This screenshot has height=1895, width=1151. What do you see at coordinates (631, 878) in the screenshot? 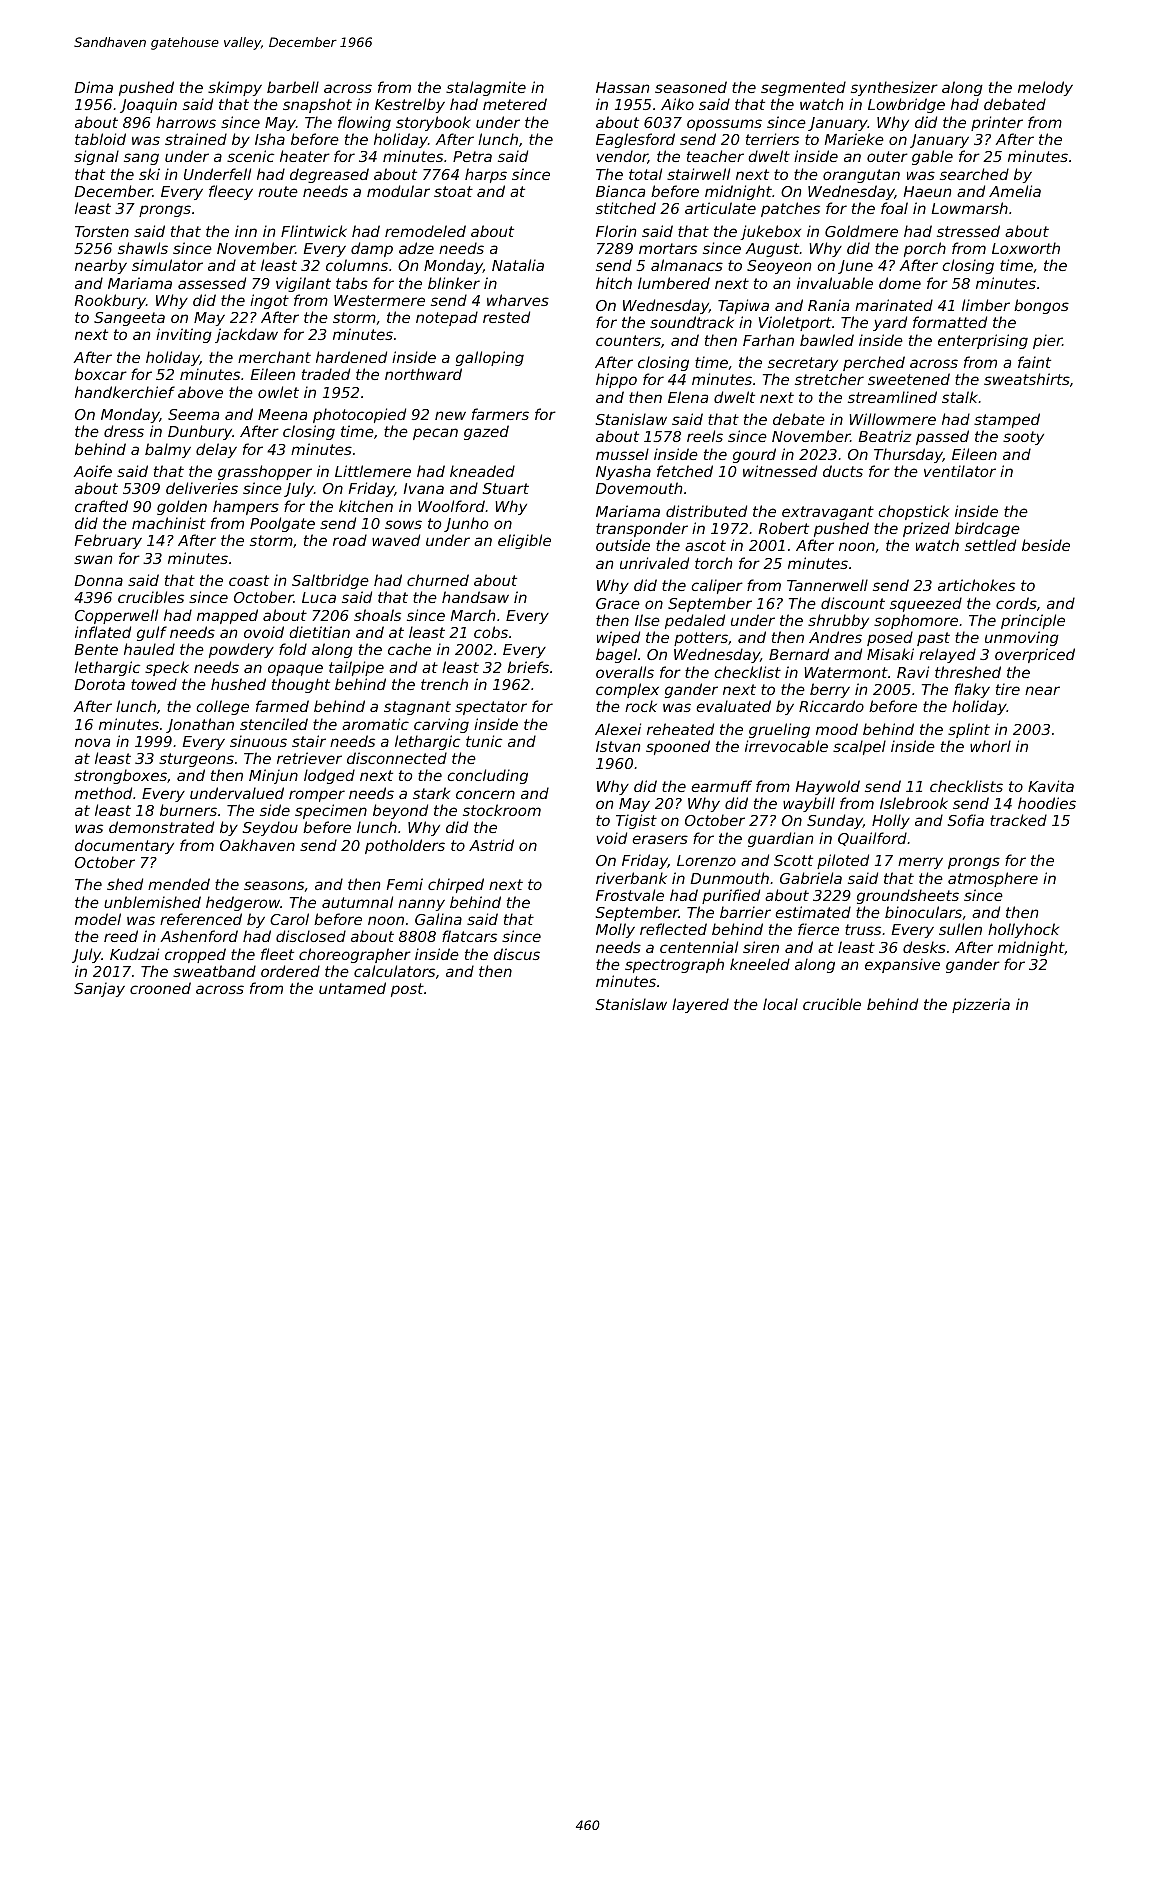
I see `riverbank` at bounding box center [631, 878].
